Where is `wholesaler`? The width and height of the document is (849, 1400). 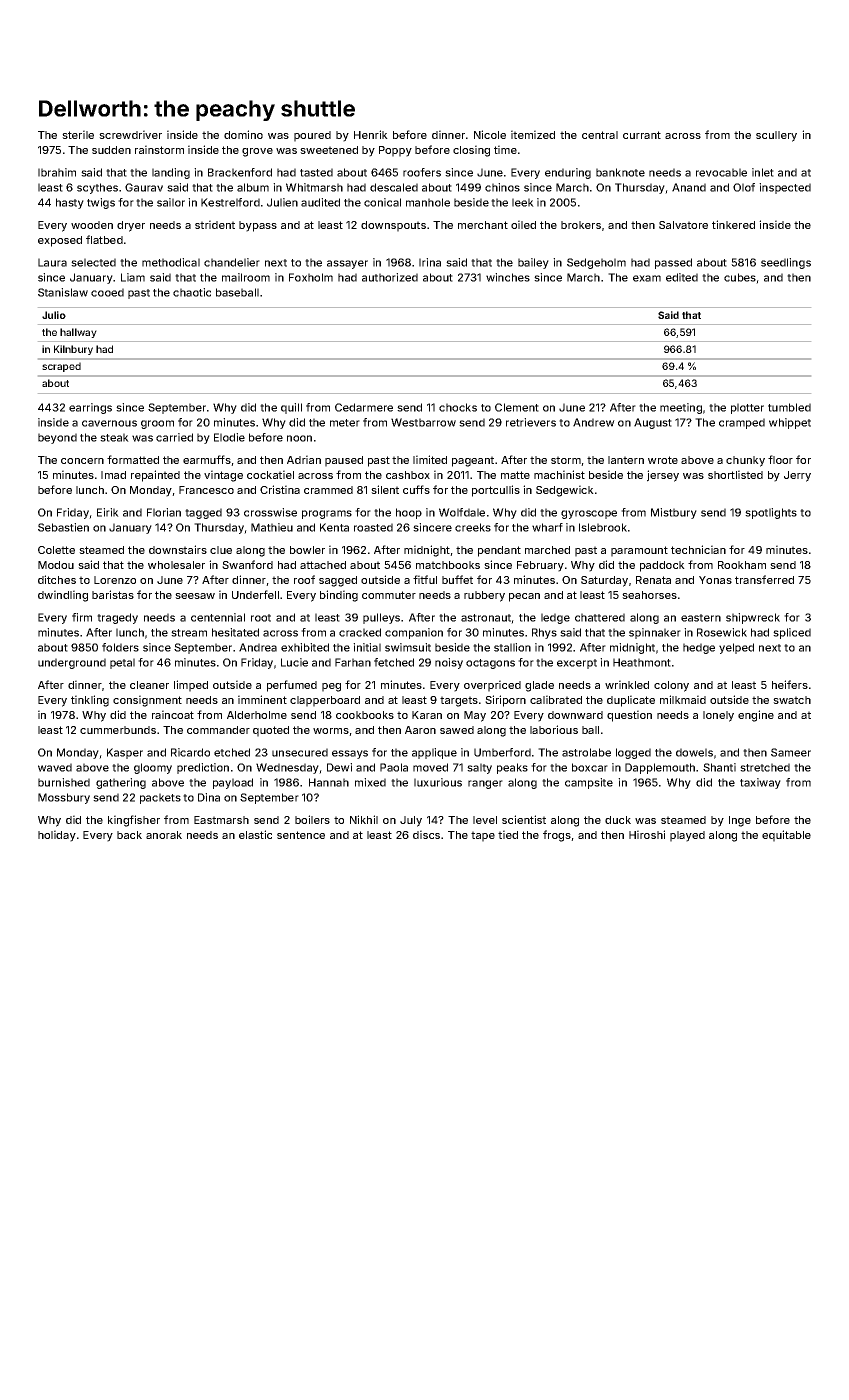
wholesaler is located at coordinates (176, 565).
